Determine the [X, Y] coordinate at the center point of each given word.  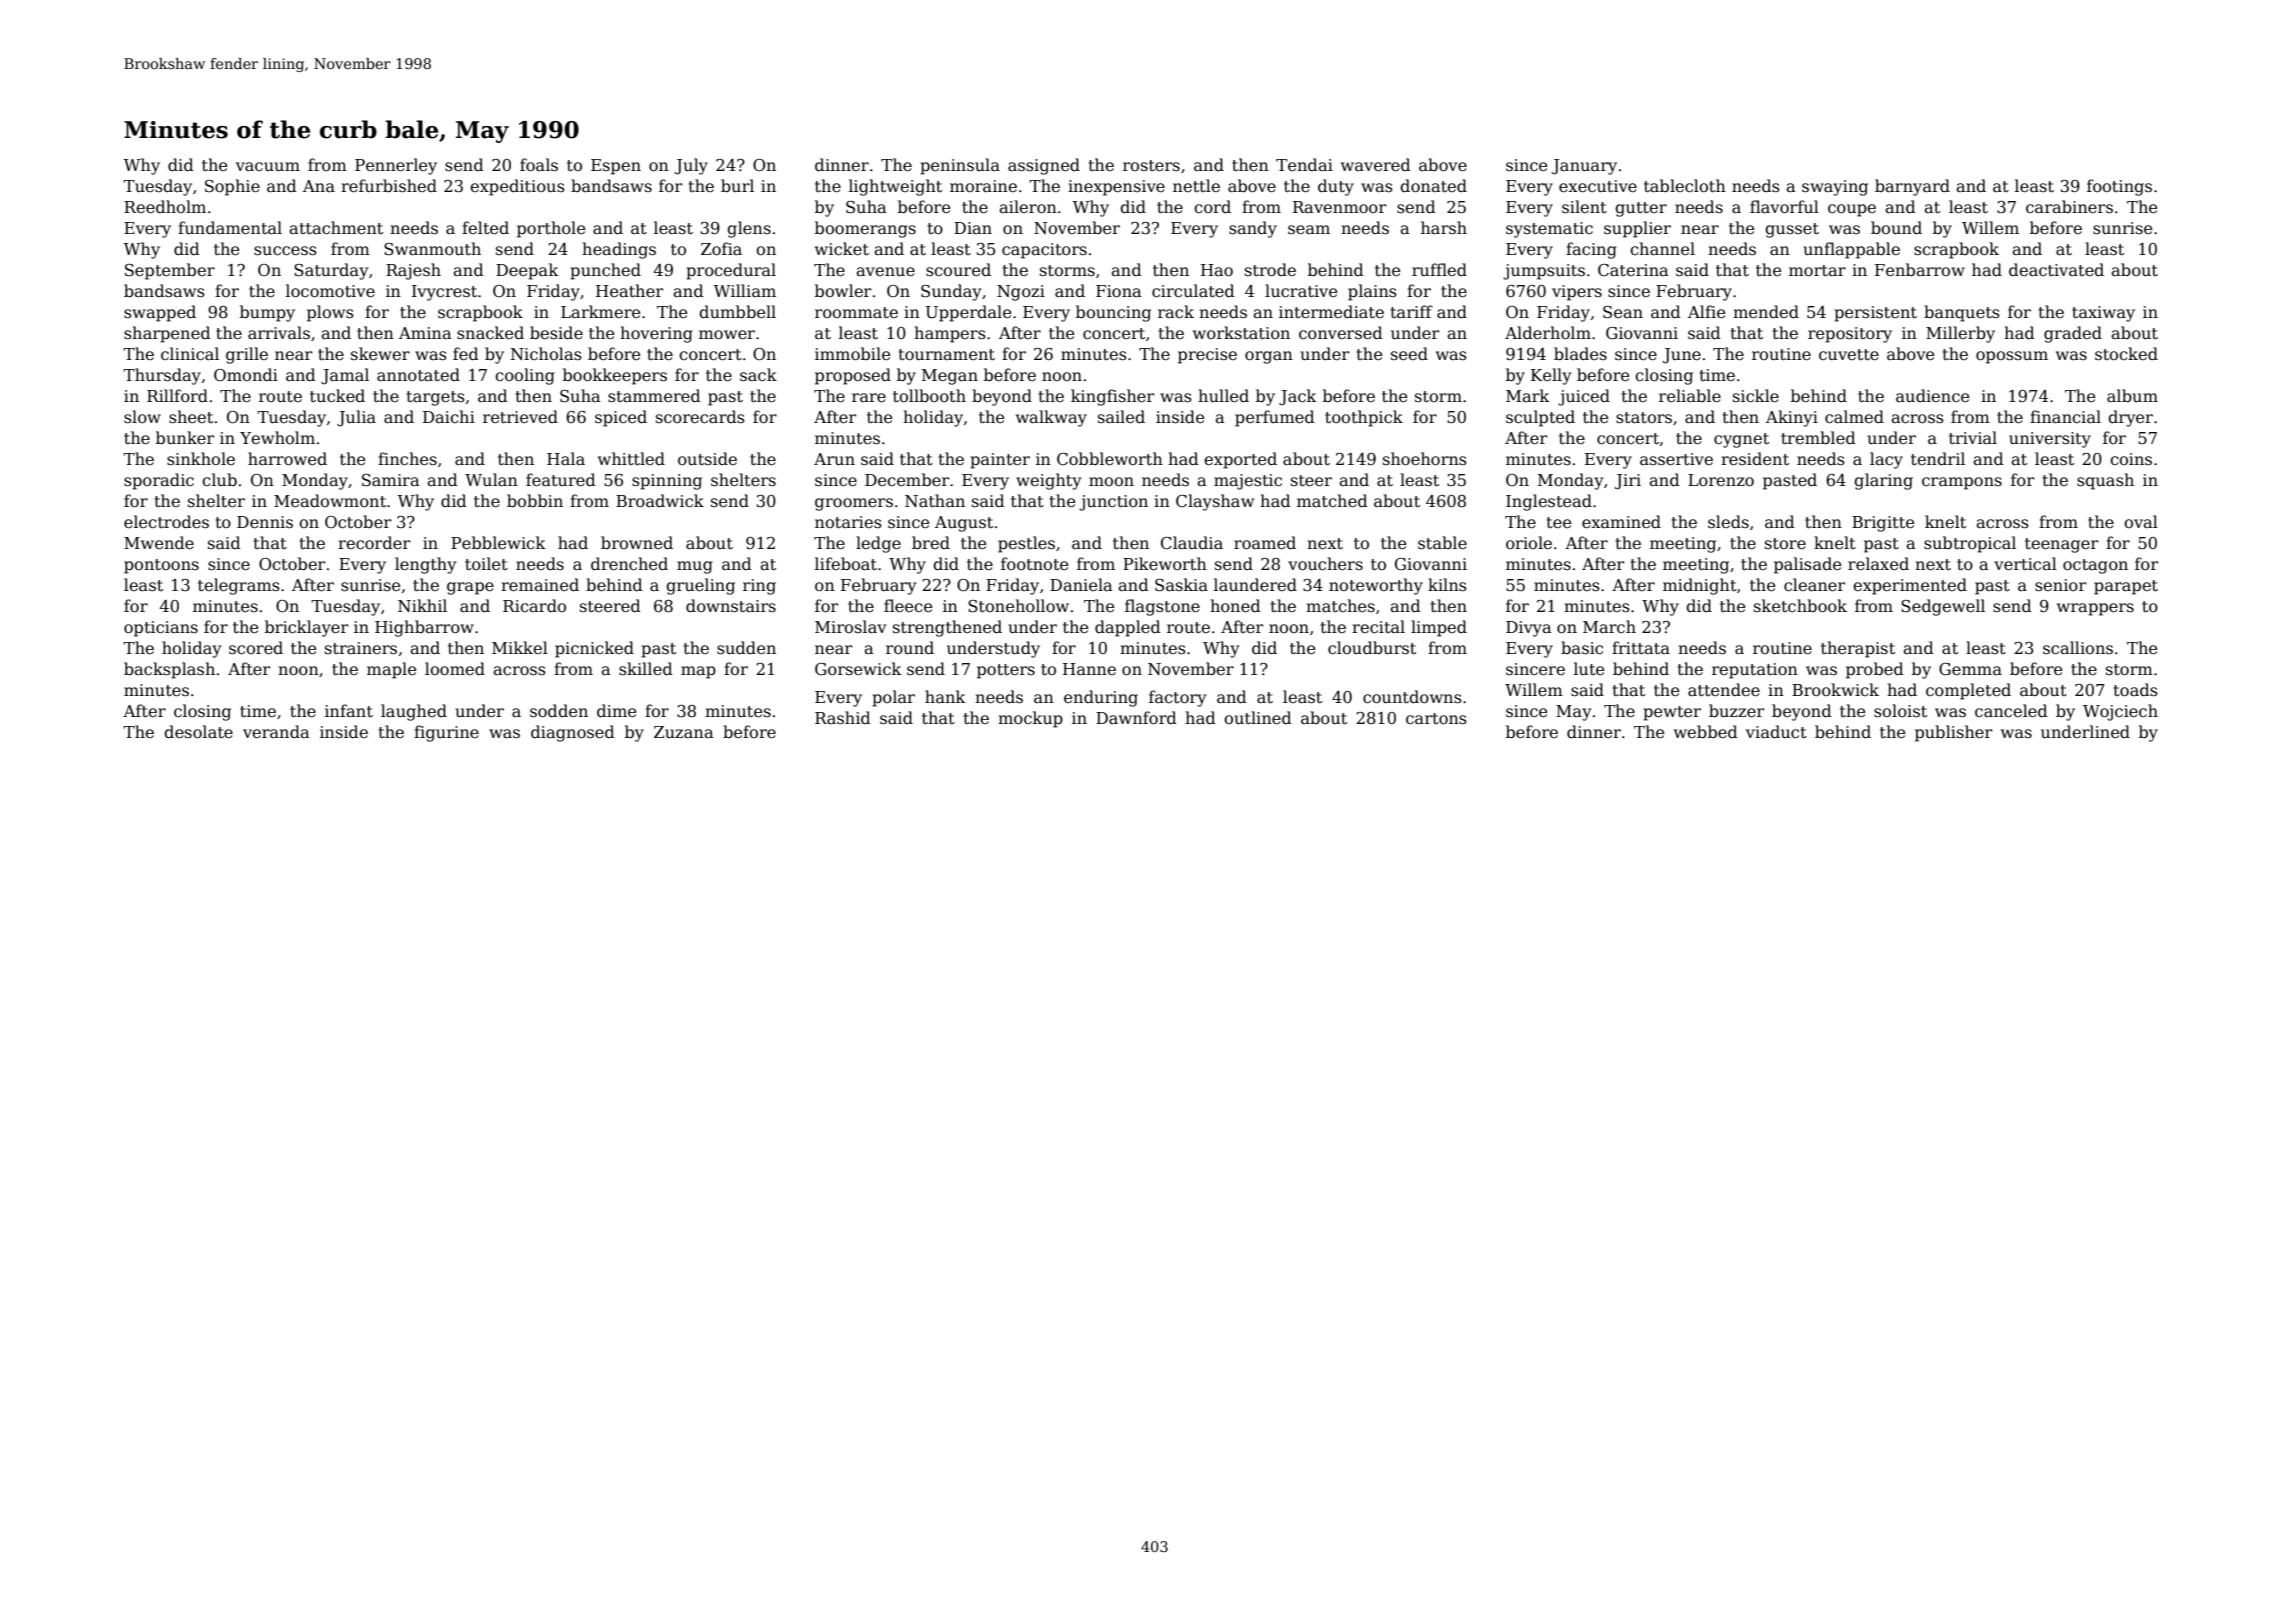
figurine [446, 733]
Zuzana [684, 732]
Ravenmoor [1339, 207]
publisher [1953, 733]
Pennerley [396, 166]
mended [1766, 312]
